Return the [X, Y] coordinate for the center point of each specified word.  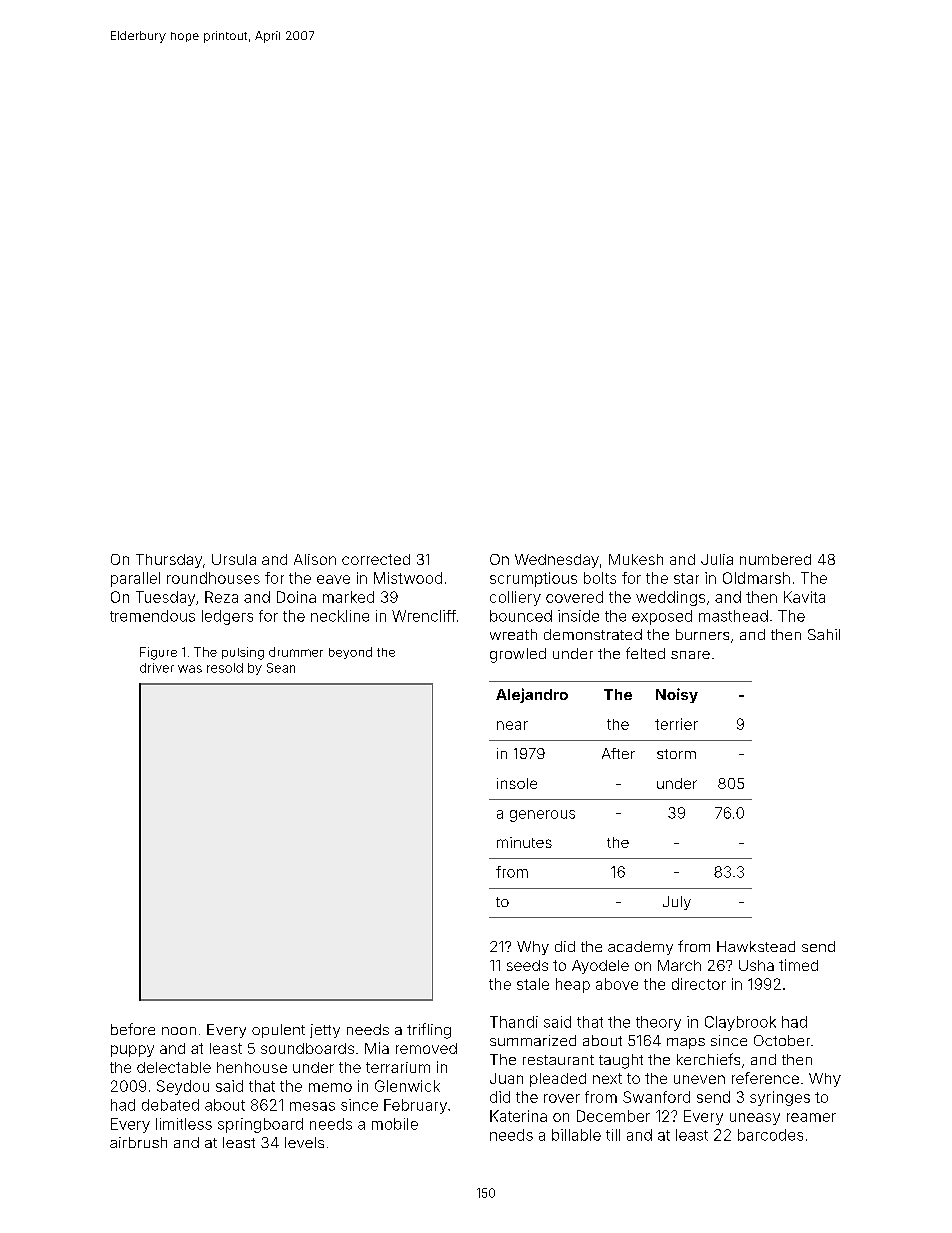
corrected [376, 559]
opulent [278, 1031]
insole [517, 783]
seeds [527, 965]
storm [676, 754]
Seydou [183, 1087]
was [190, 669]
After [618, 753]
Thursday [169, 561]
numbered [775, 559]
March [679, 965]
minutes [524, 842]
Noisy [677, 695]
